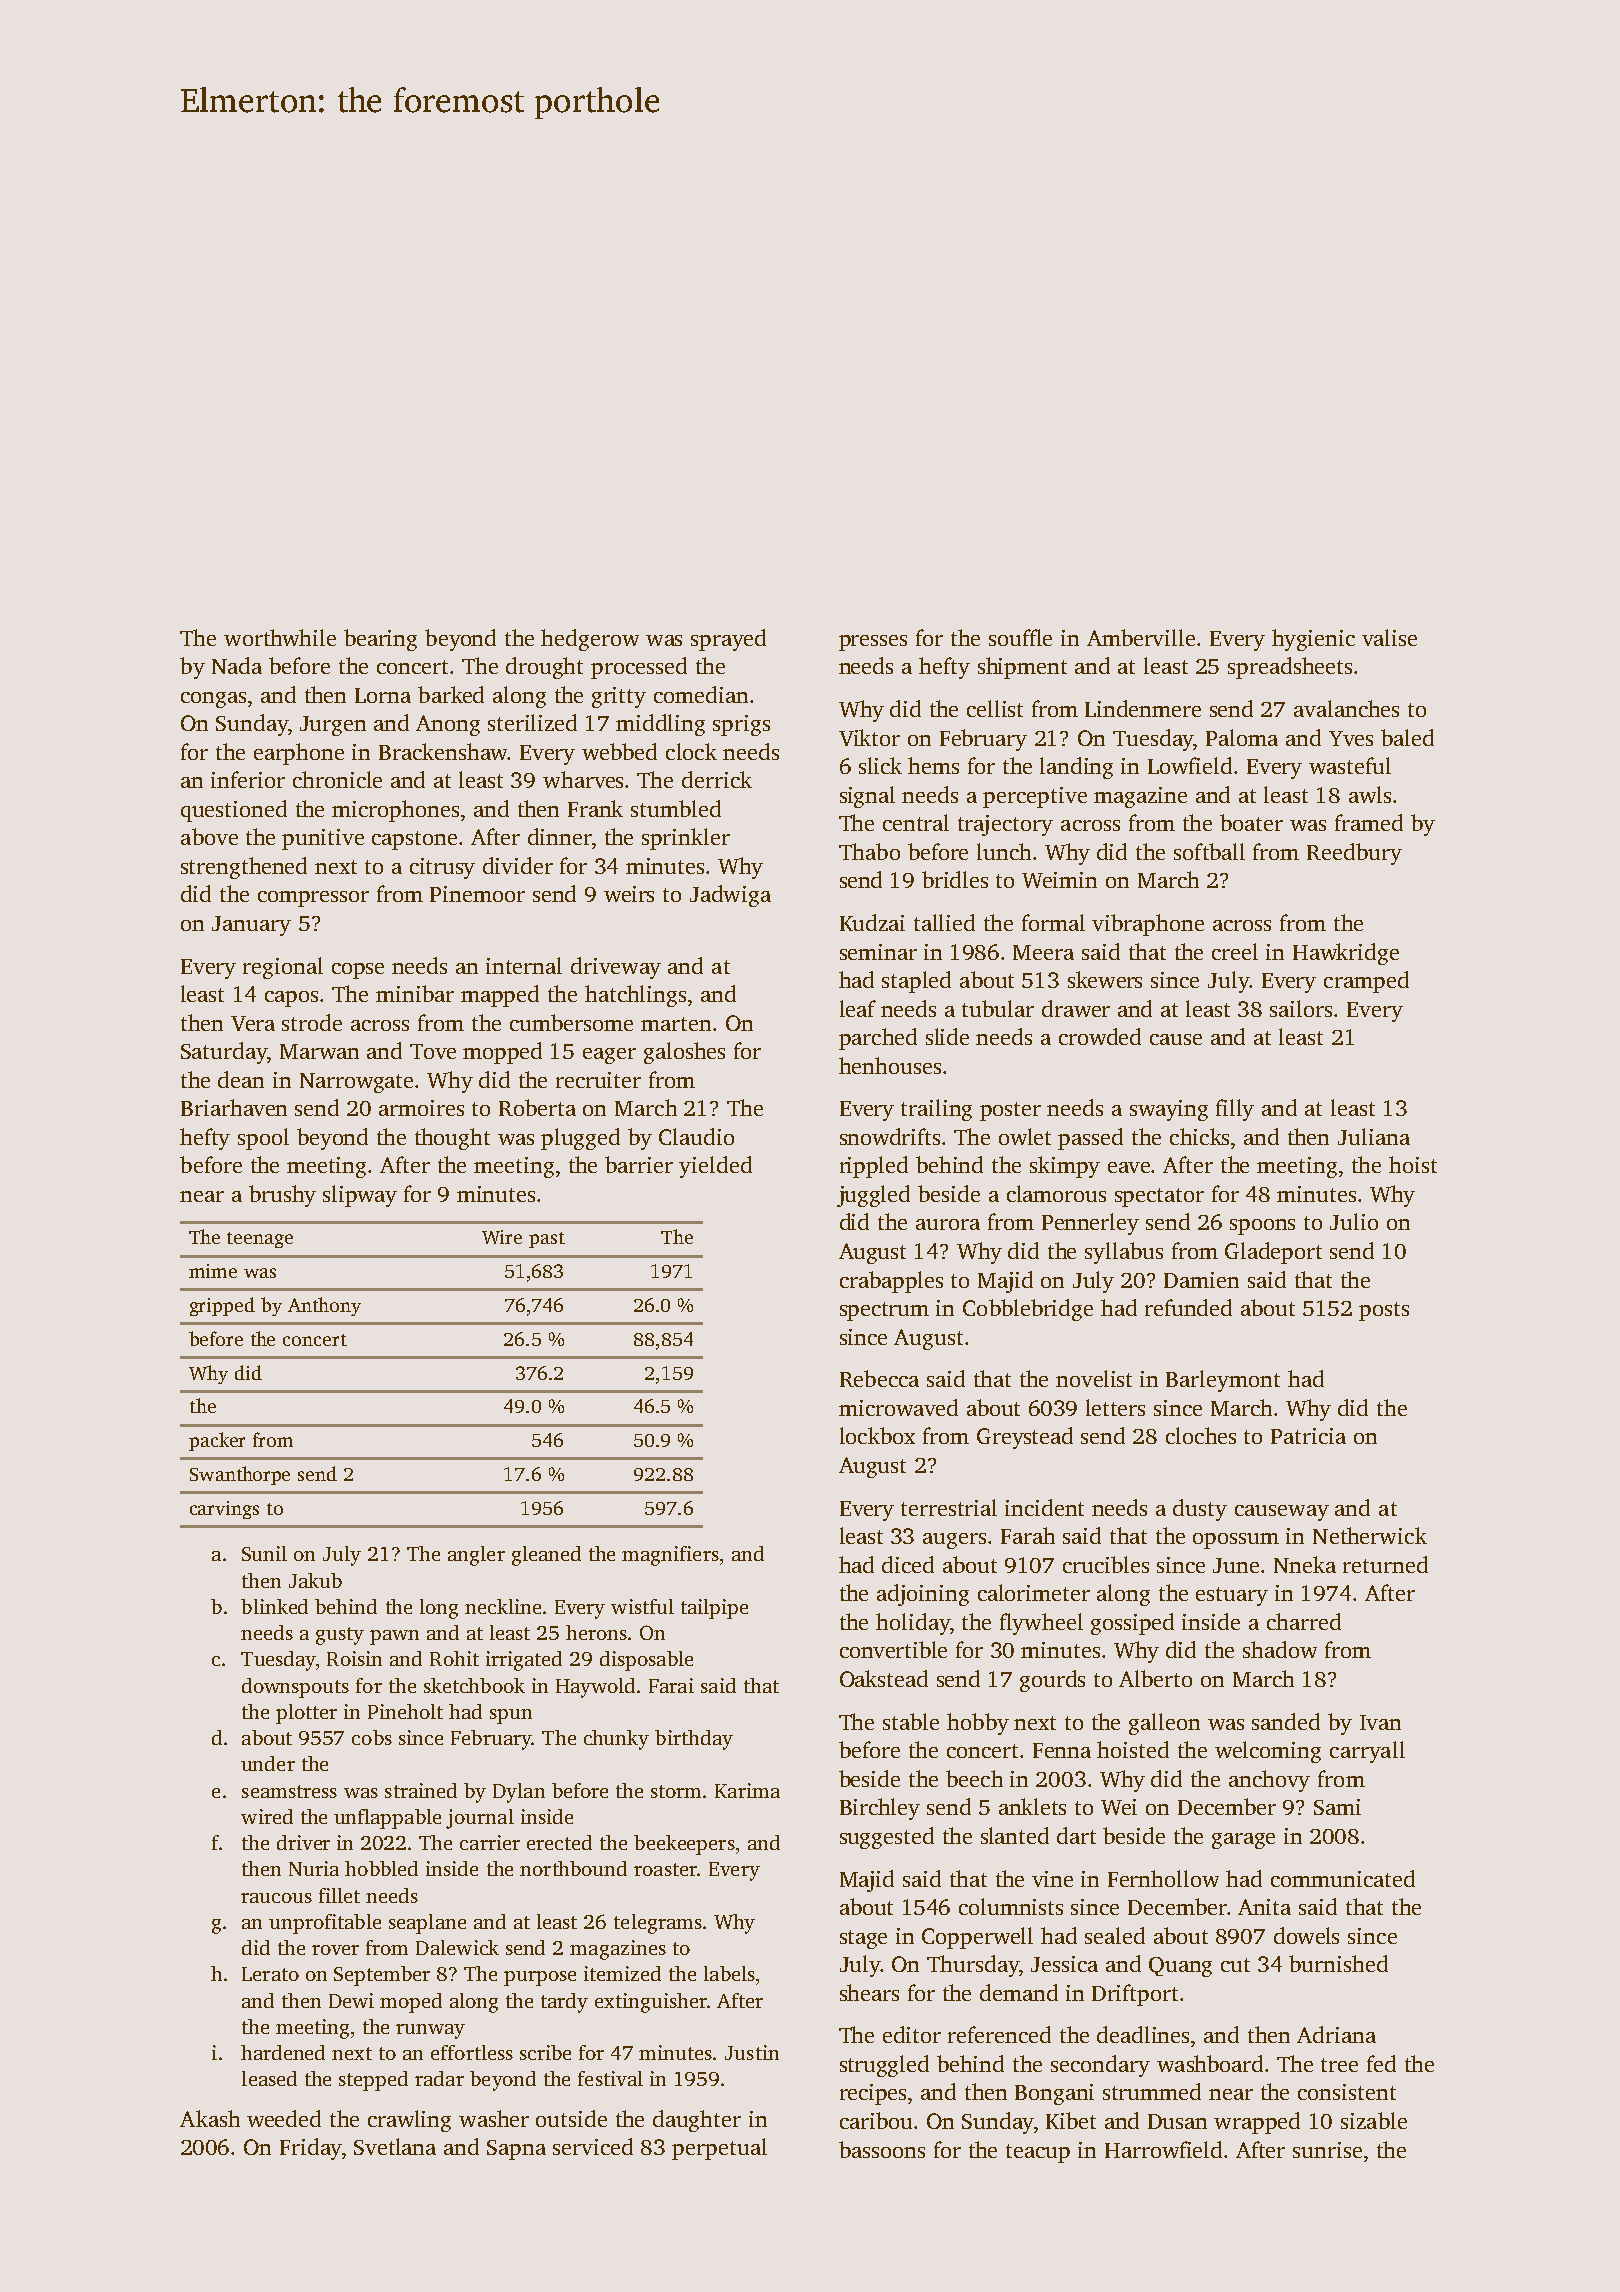  I want to click on Kudzai, so click(872, 922).
